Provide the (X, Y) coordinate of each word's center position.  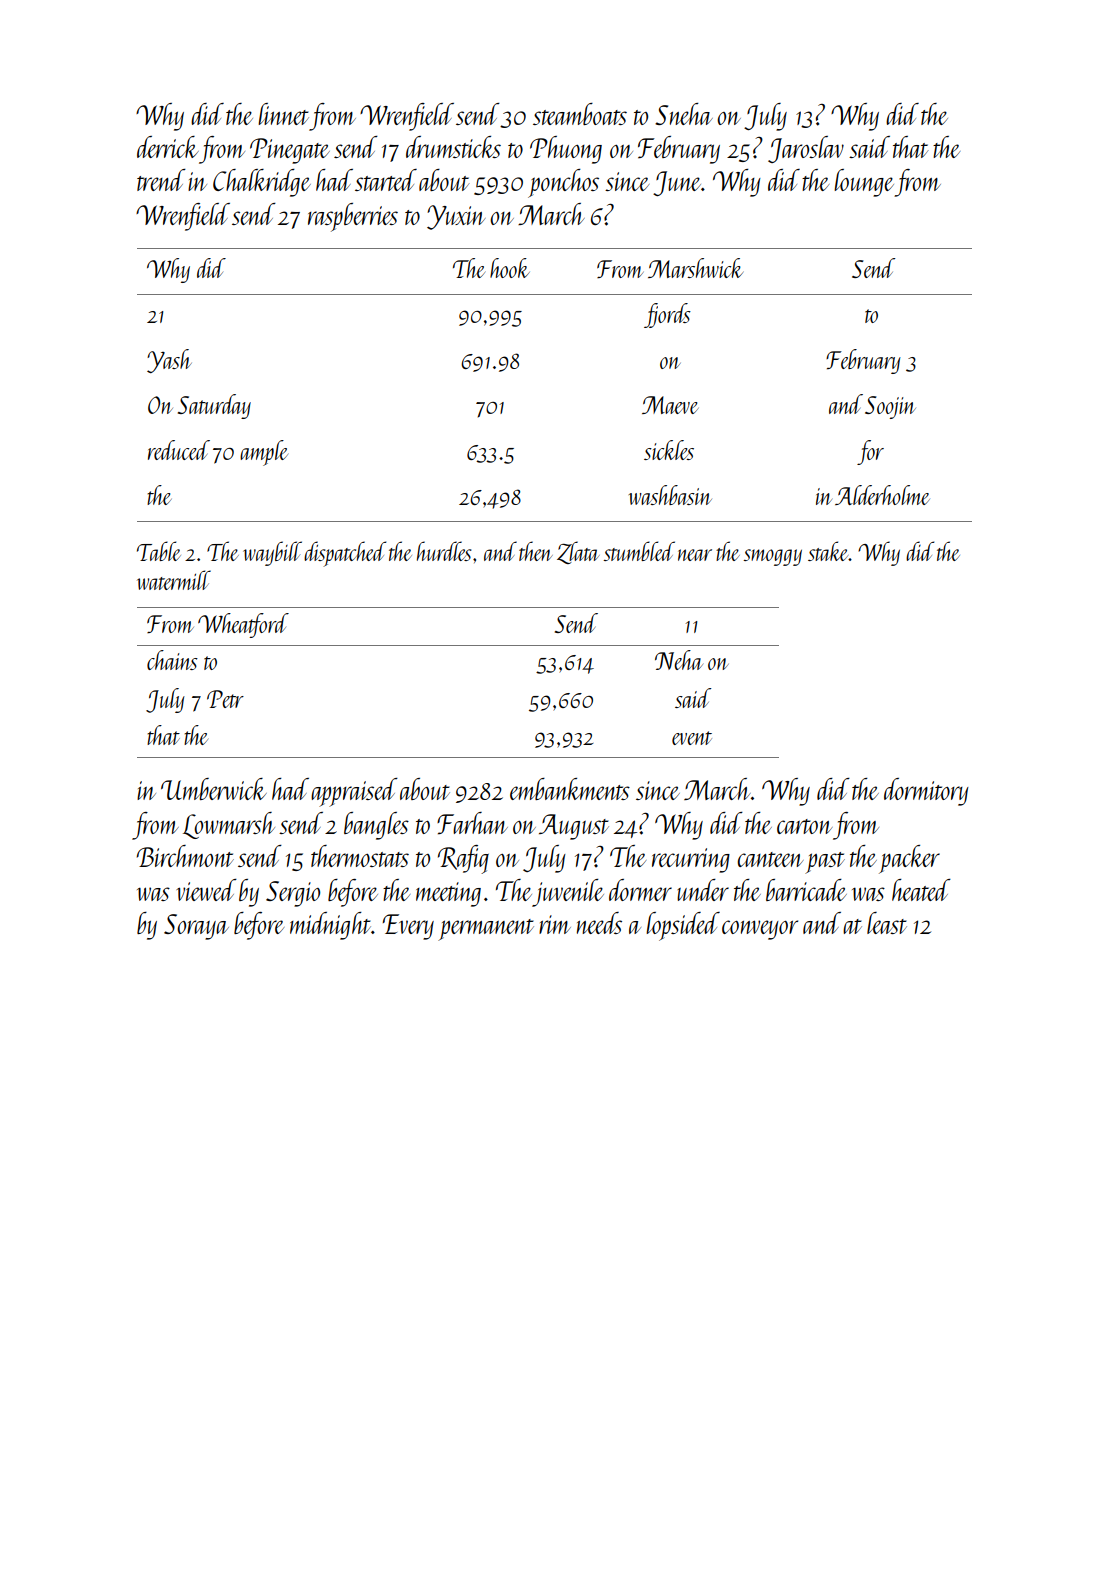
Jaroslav (806, 149)
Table (159, 551)
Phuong (566, 150)
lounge (864, 183)
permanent (486, 930)
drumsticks (453, 147)
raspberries (353, 217)
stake (828, 551)
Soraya (196, 927)
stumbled (639, 551)
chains (172, 660)
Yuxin (456, 217)
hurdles (444, 551)
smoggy (773, 557)
